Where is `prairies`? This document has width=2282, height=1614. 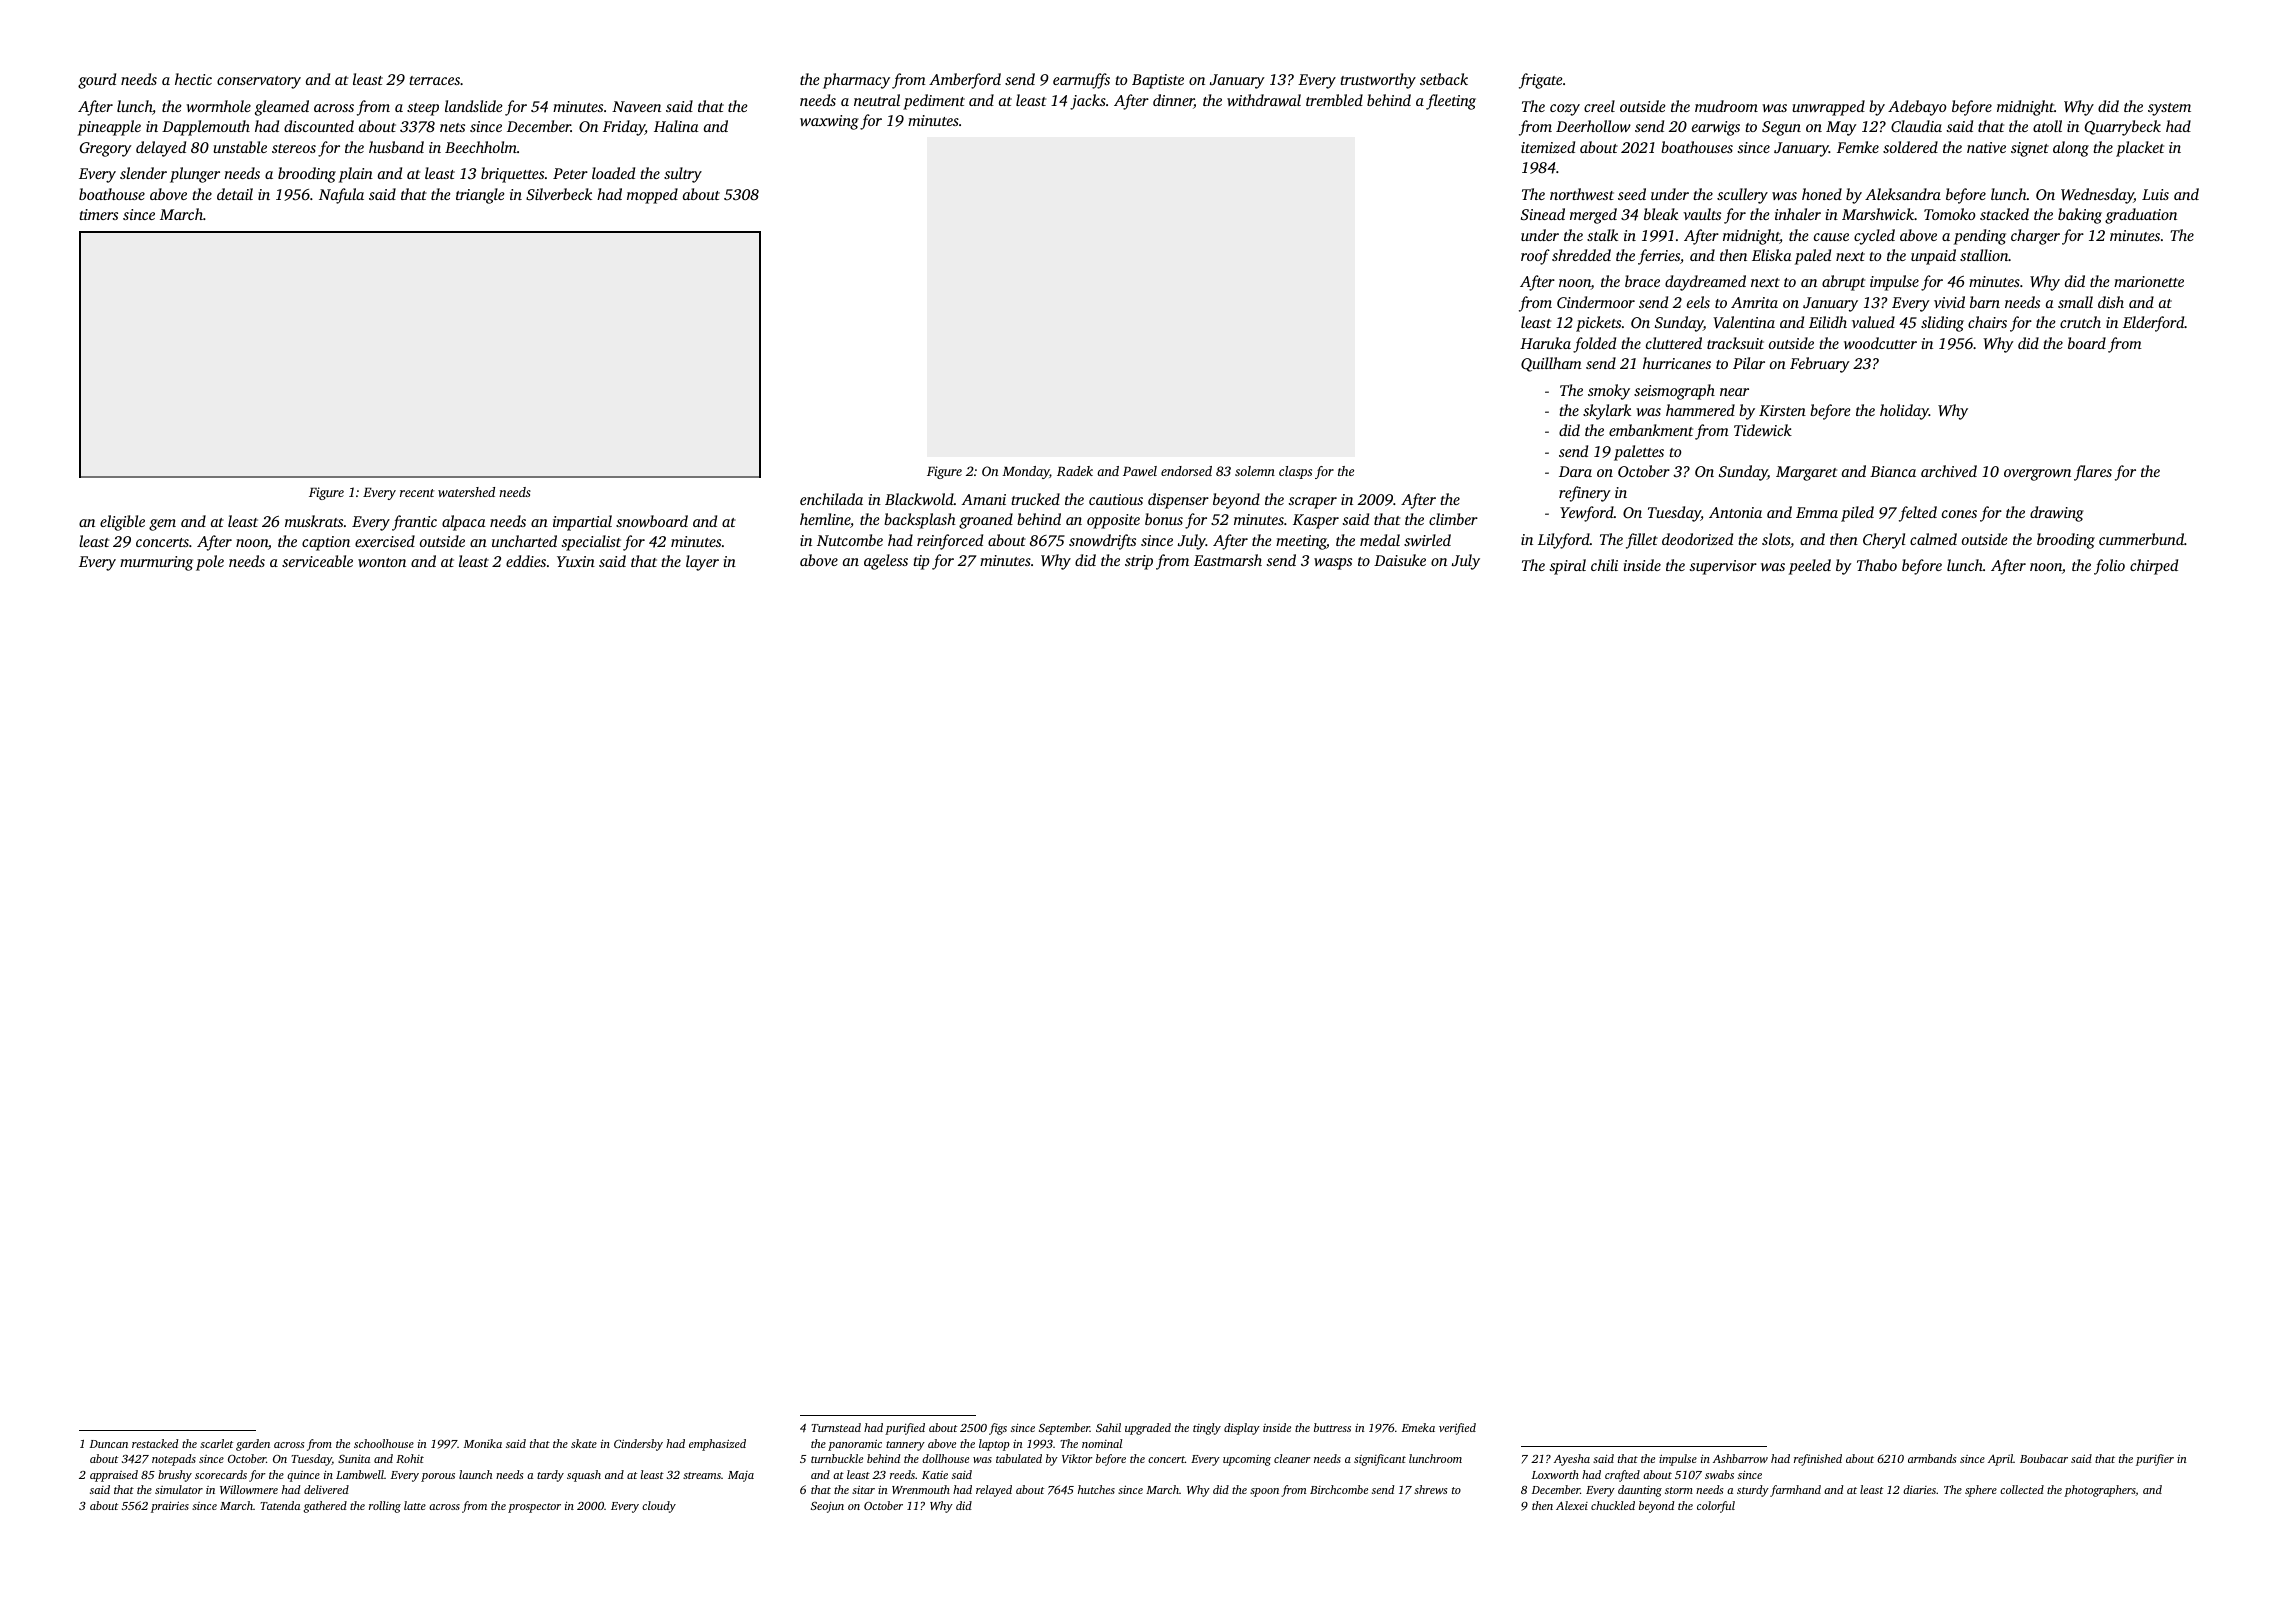 prairies is located at coordinates (170, 1507).
